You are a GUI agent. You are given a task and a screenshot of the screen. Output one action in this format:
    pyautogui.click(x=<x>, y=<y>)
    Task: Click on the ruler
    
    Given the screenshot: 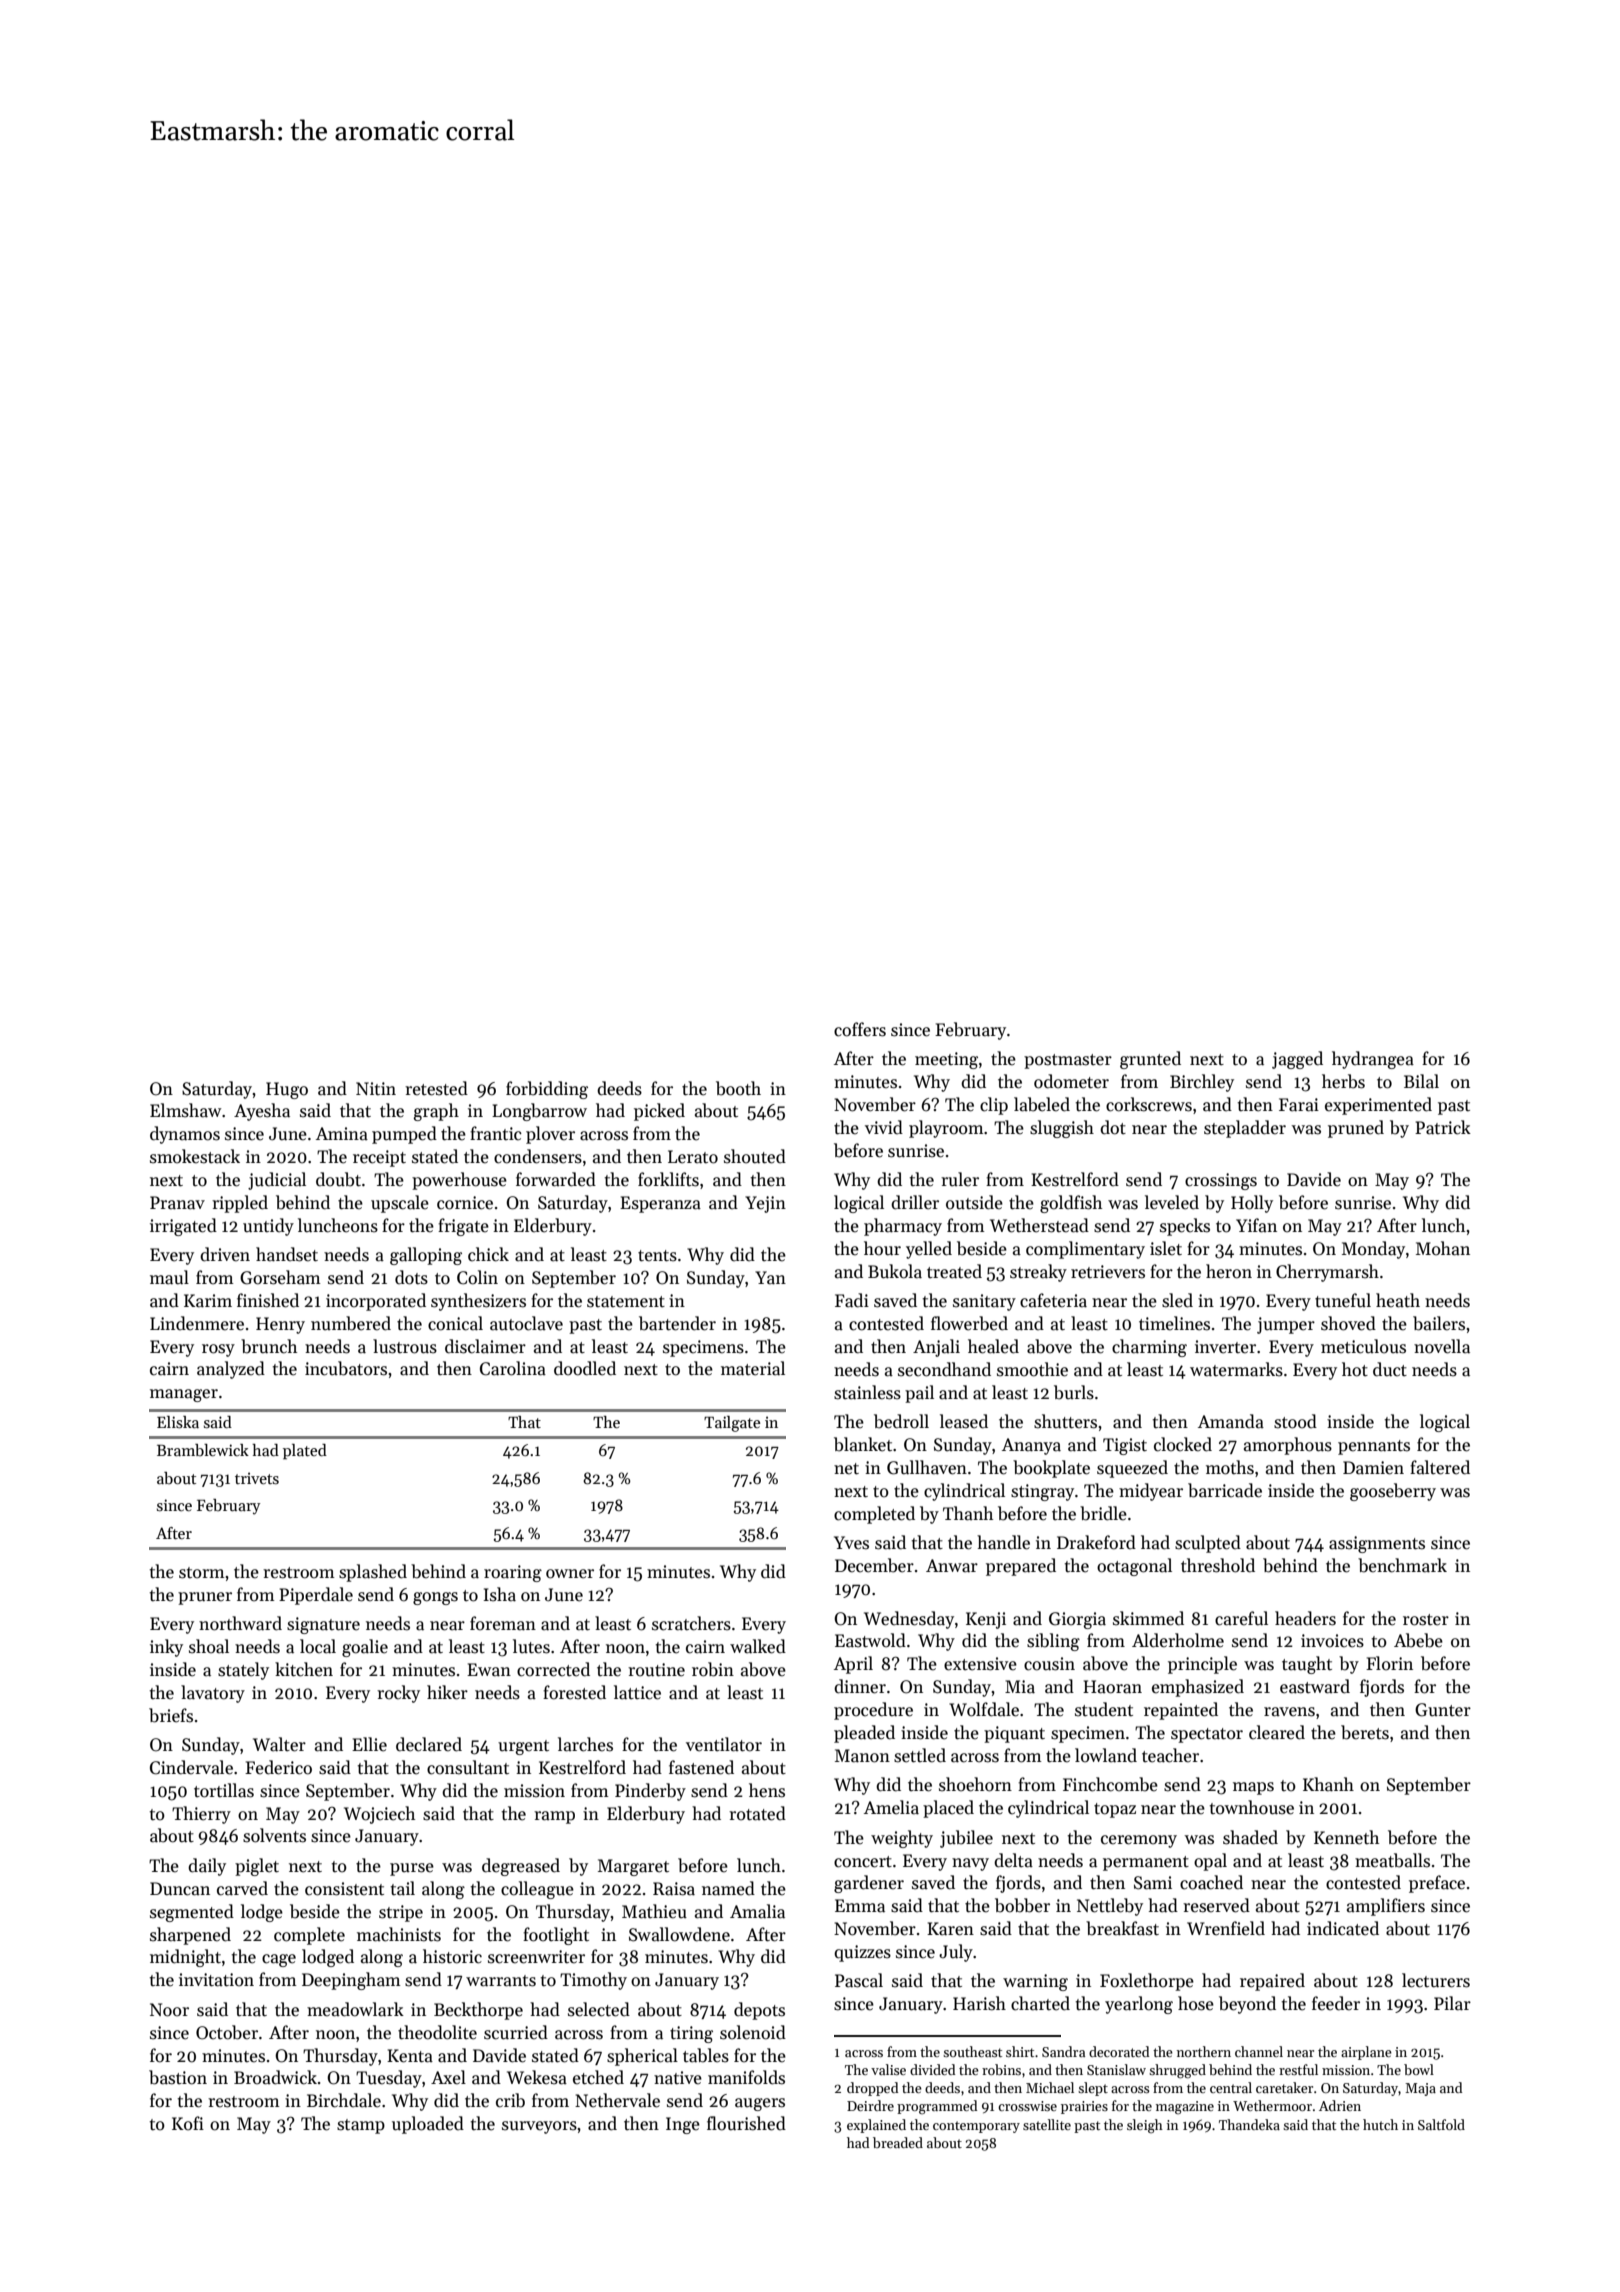 What is the action you would take?
    pyautogui.click(x=960, y=1179)
